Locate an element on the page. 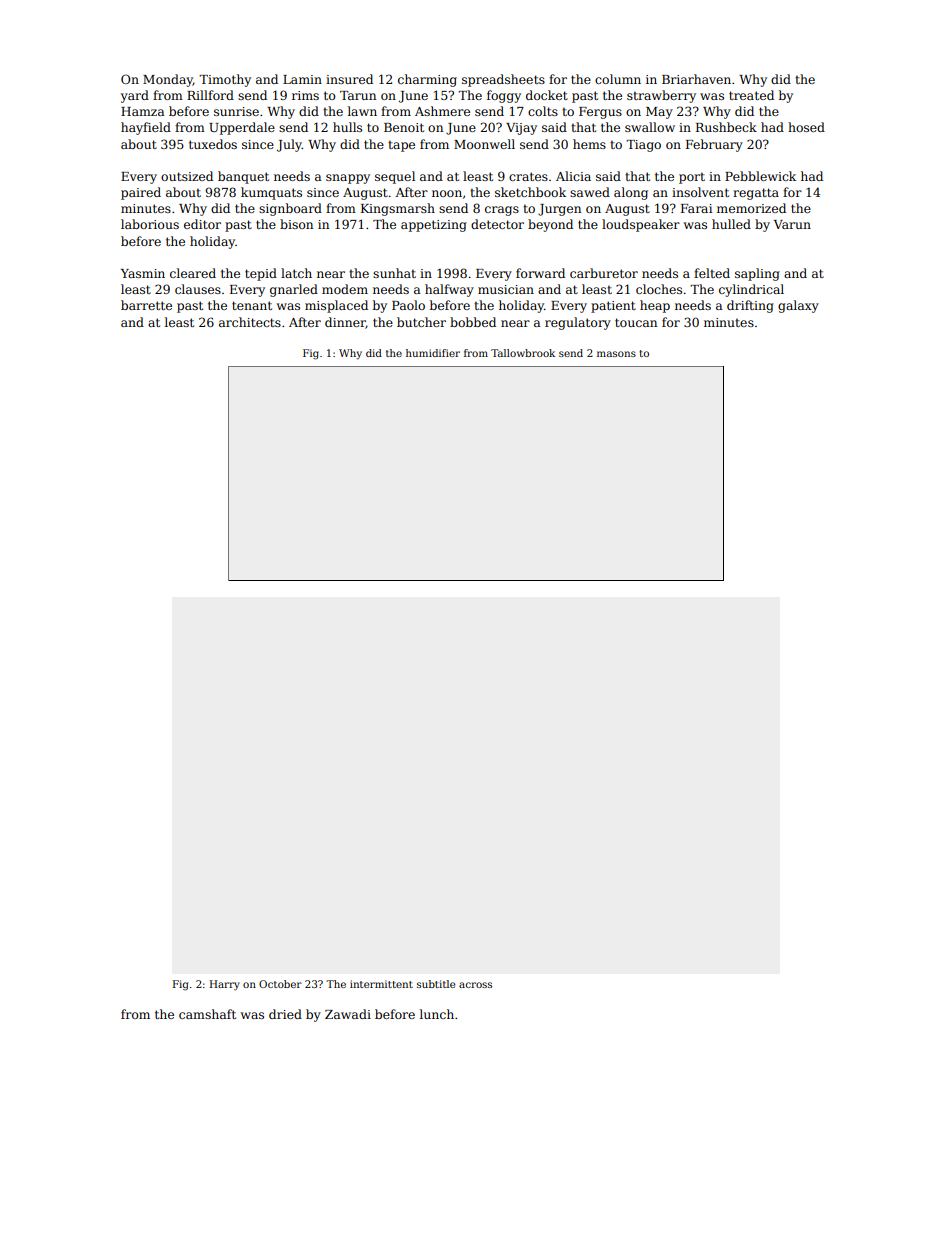 This document has height=1233, width=952. masons is located at coordinates (616, 354).
